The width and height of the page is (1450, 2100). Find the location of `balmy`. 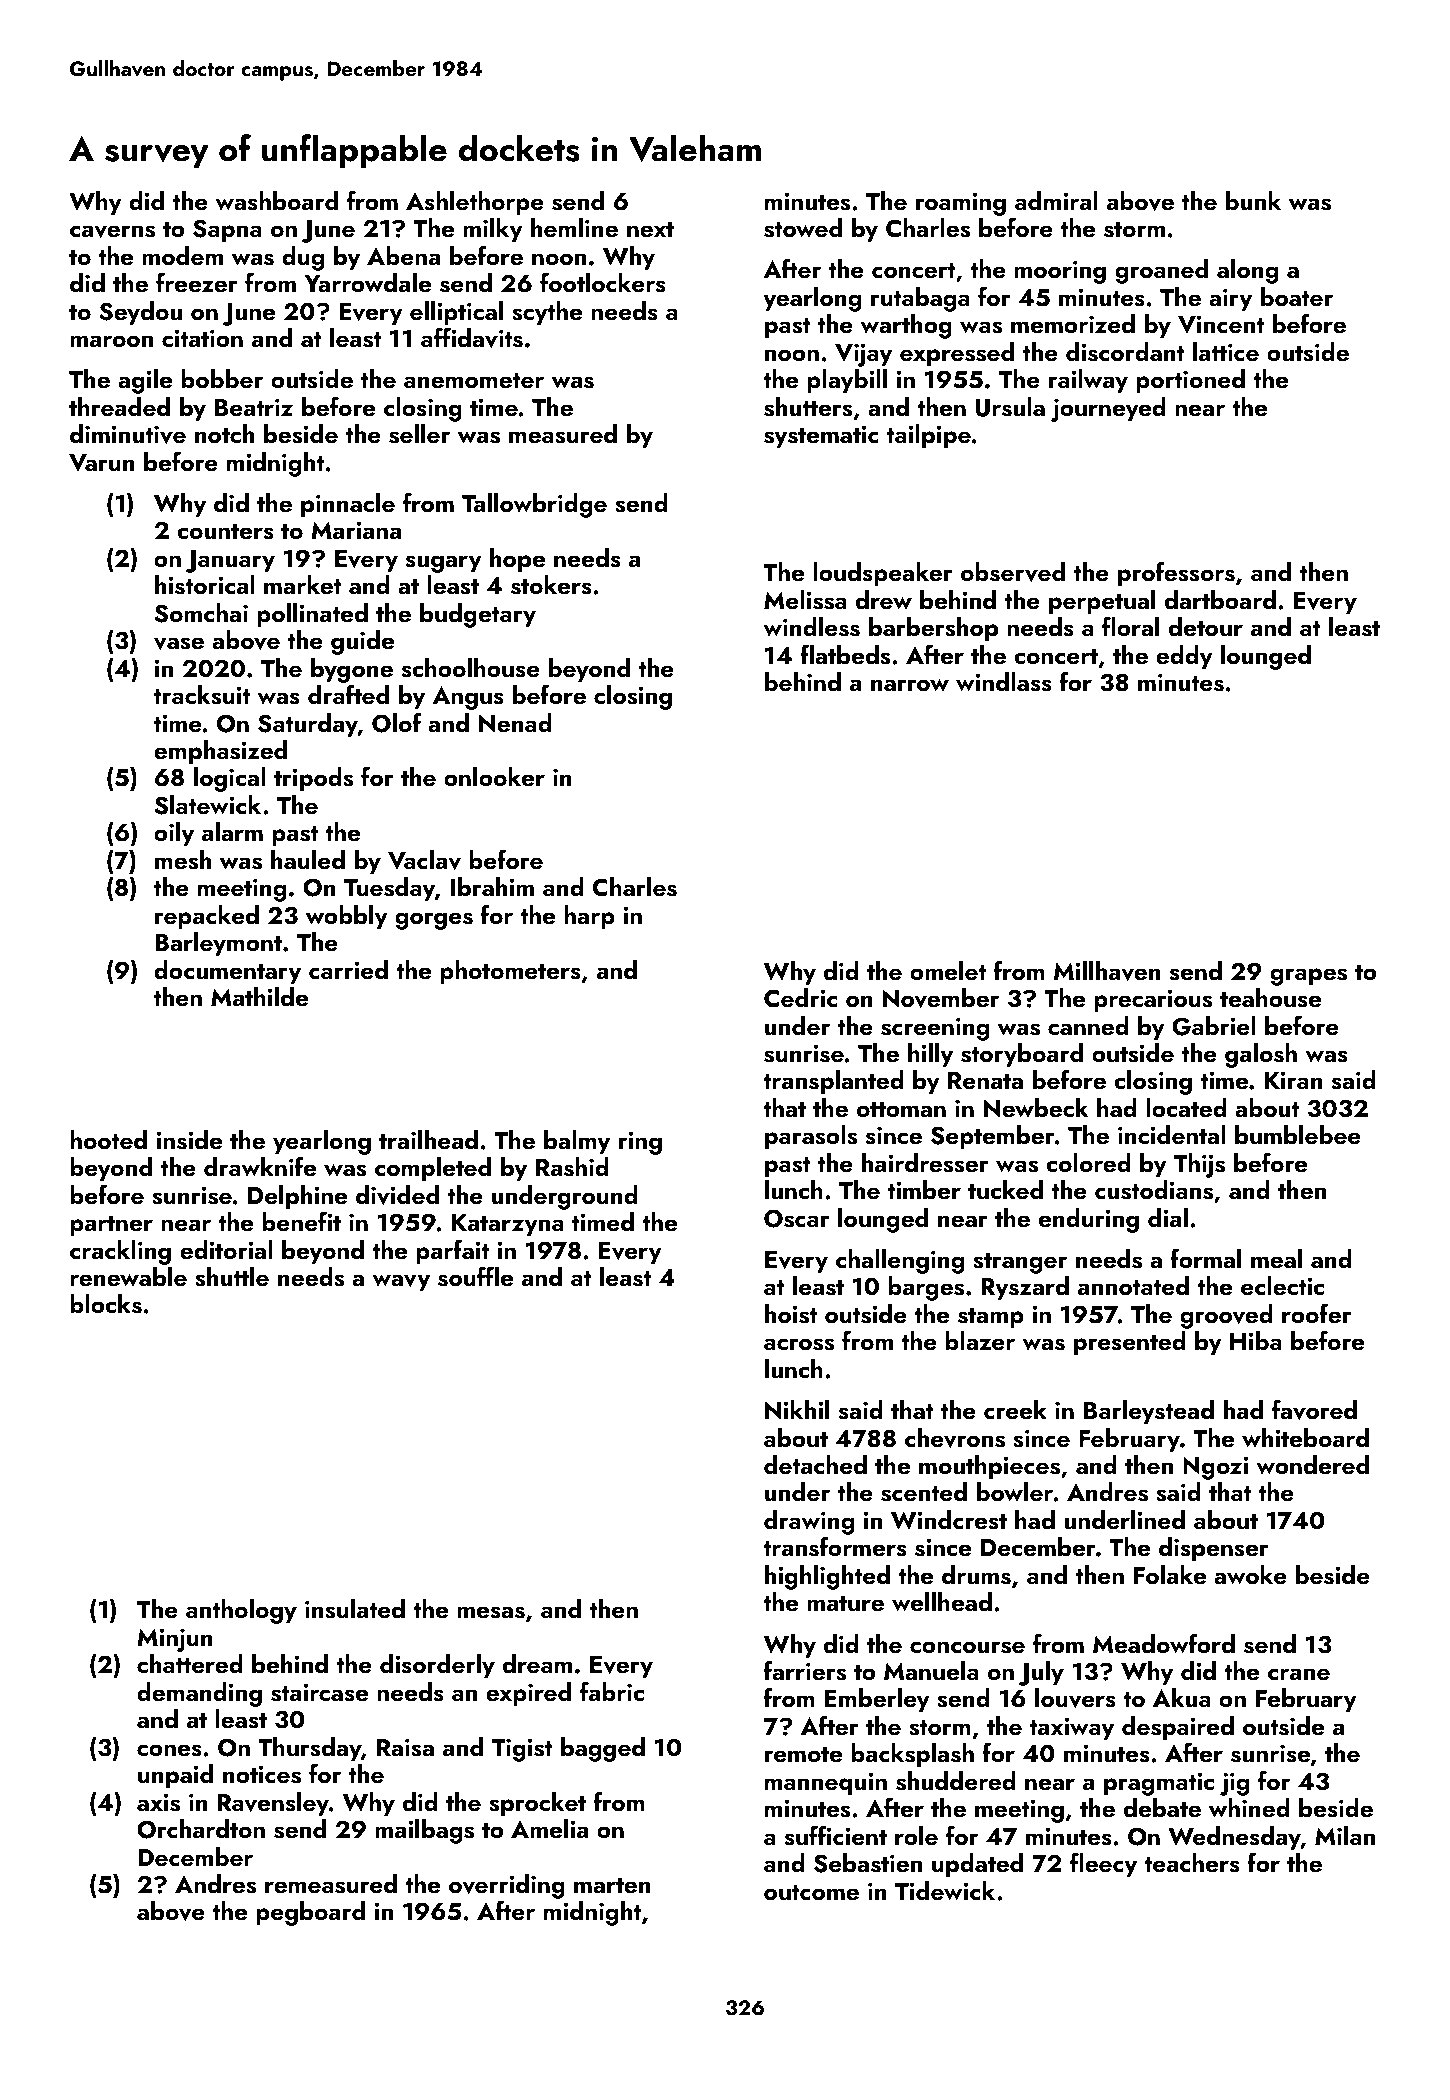

balmy is located at coordinates (577, 1142).
